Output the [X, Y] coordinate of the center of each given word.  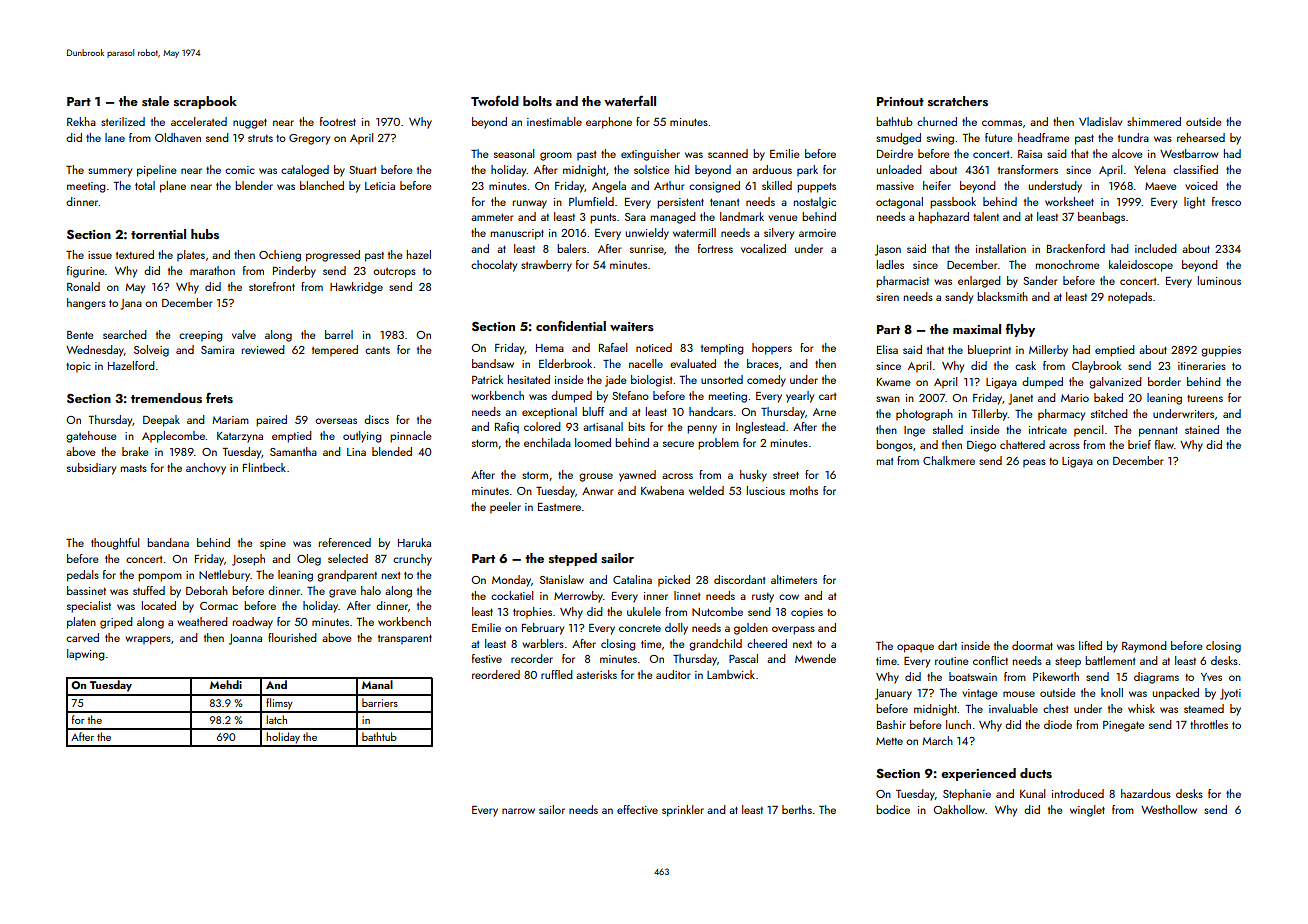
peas [1034, 463]
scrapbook [205, 102]
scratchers [958, 101]
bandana [168, 542]
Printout [900, 101]
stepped [573, 559]
